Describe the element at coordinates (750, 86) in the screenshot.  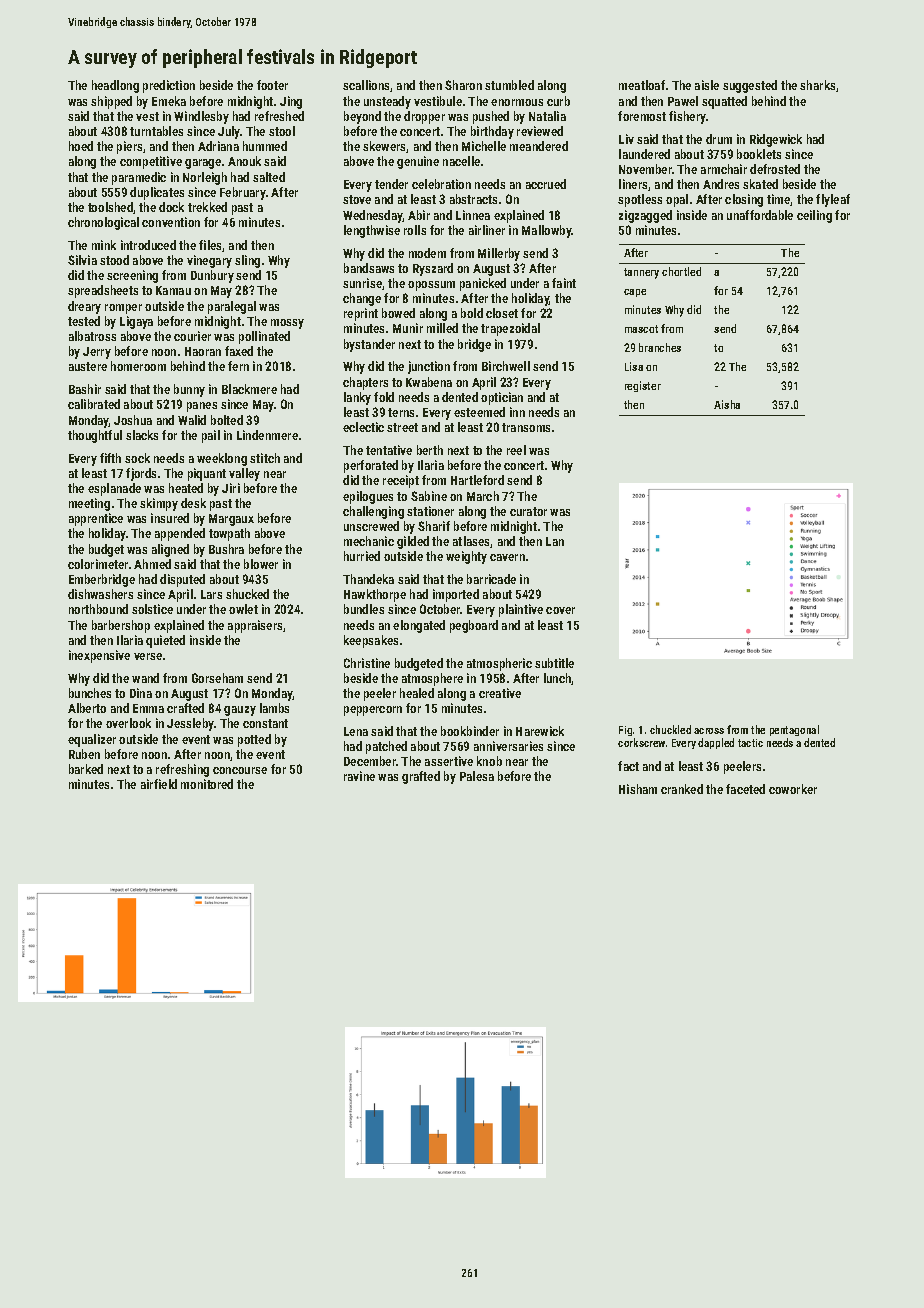
I see `suggested` at that location.
